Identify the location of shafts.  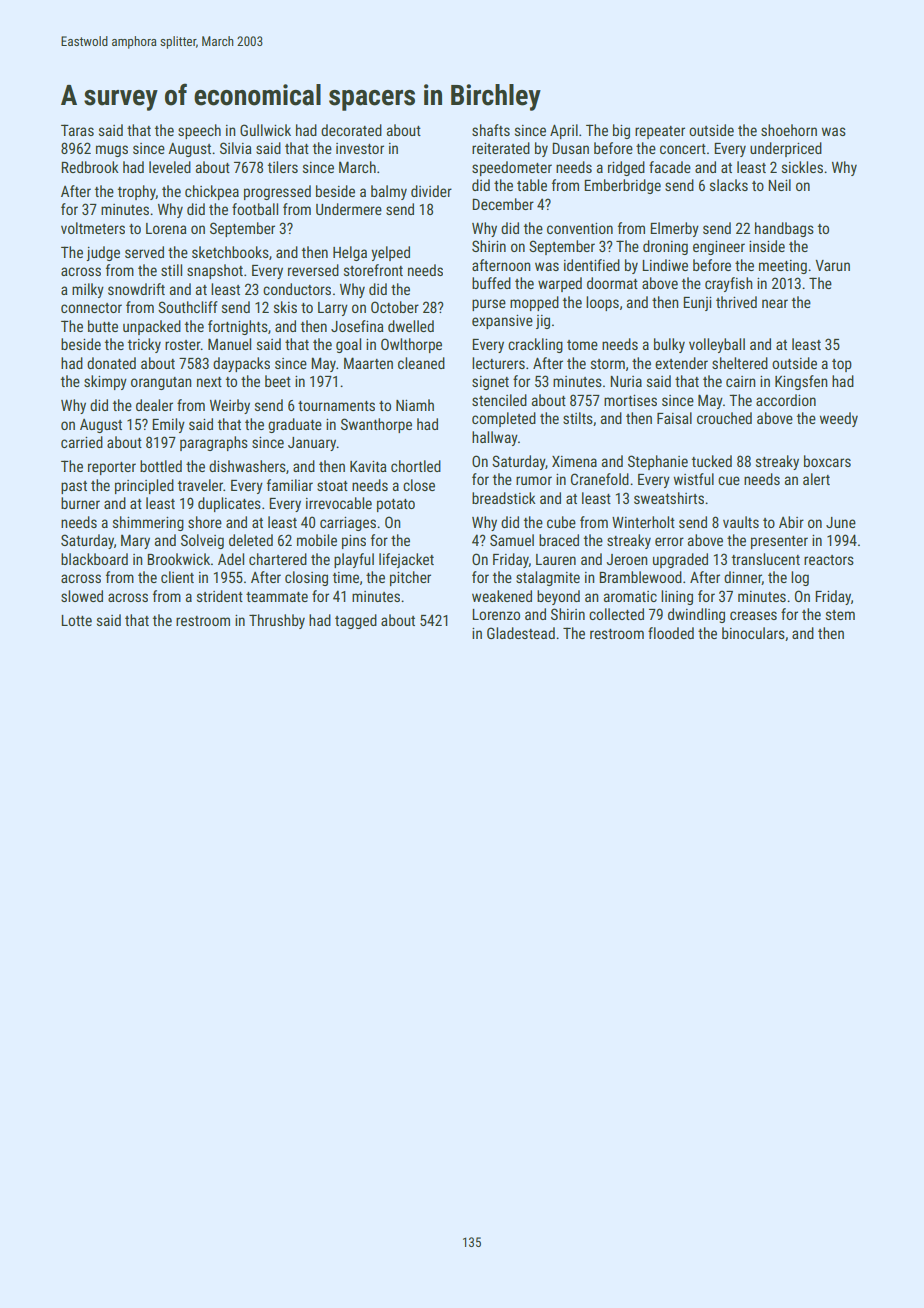
(491, 130).
